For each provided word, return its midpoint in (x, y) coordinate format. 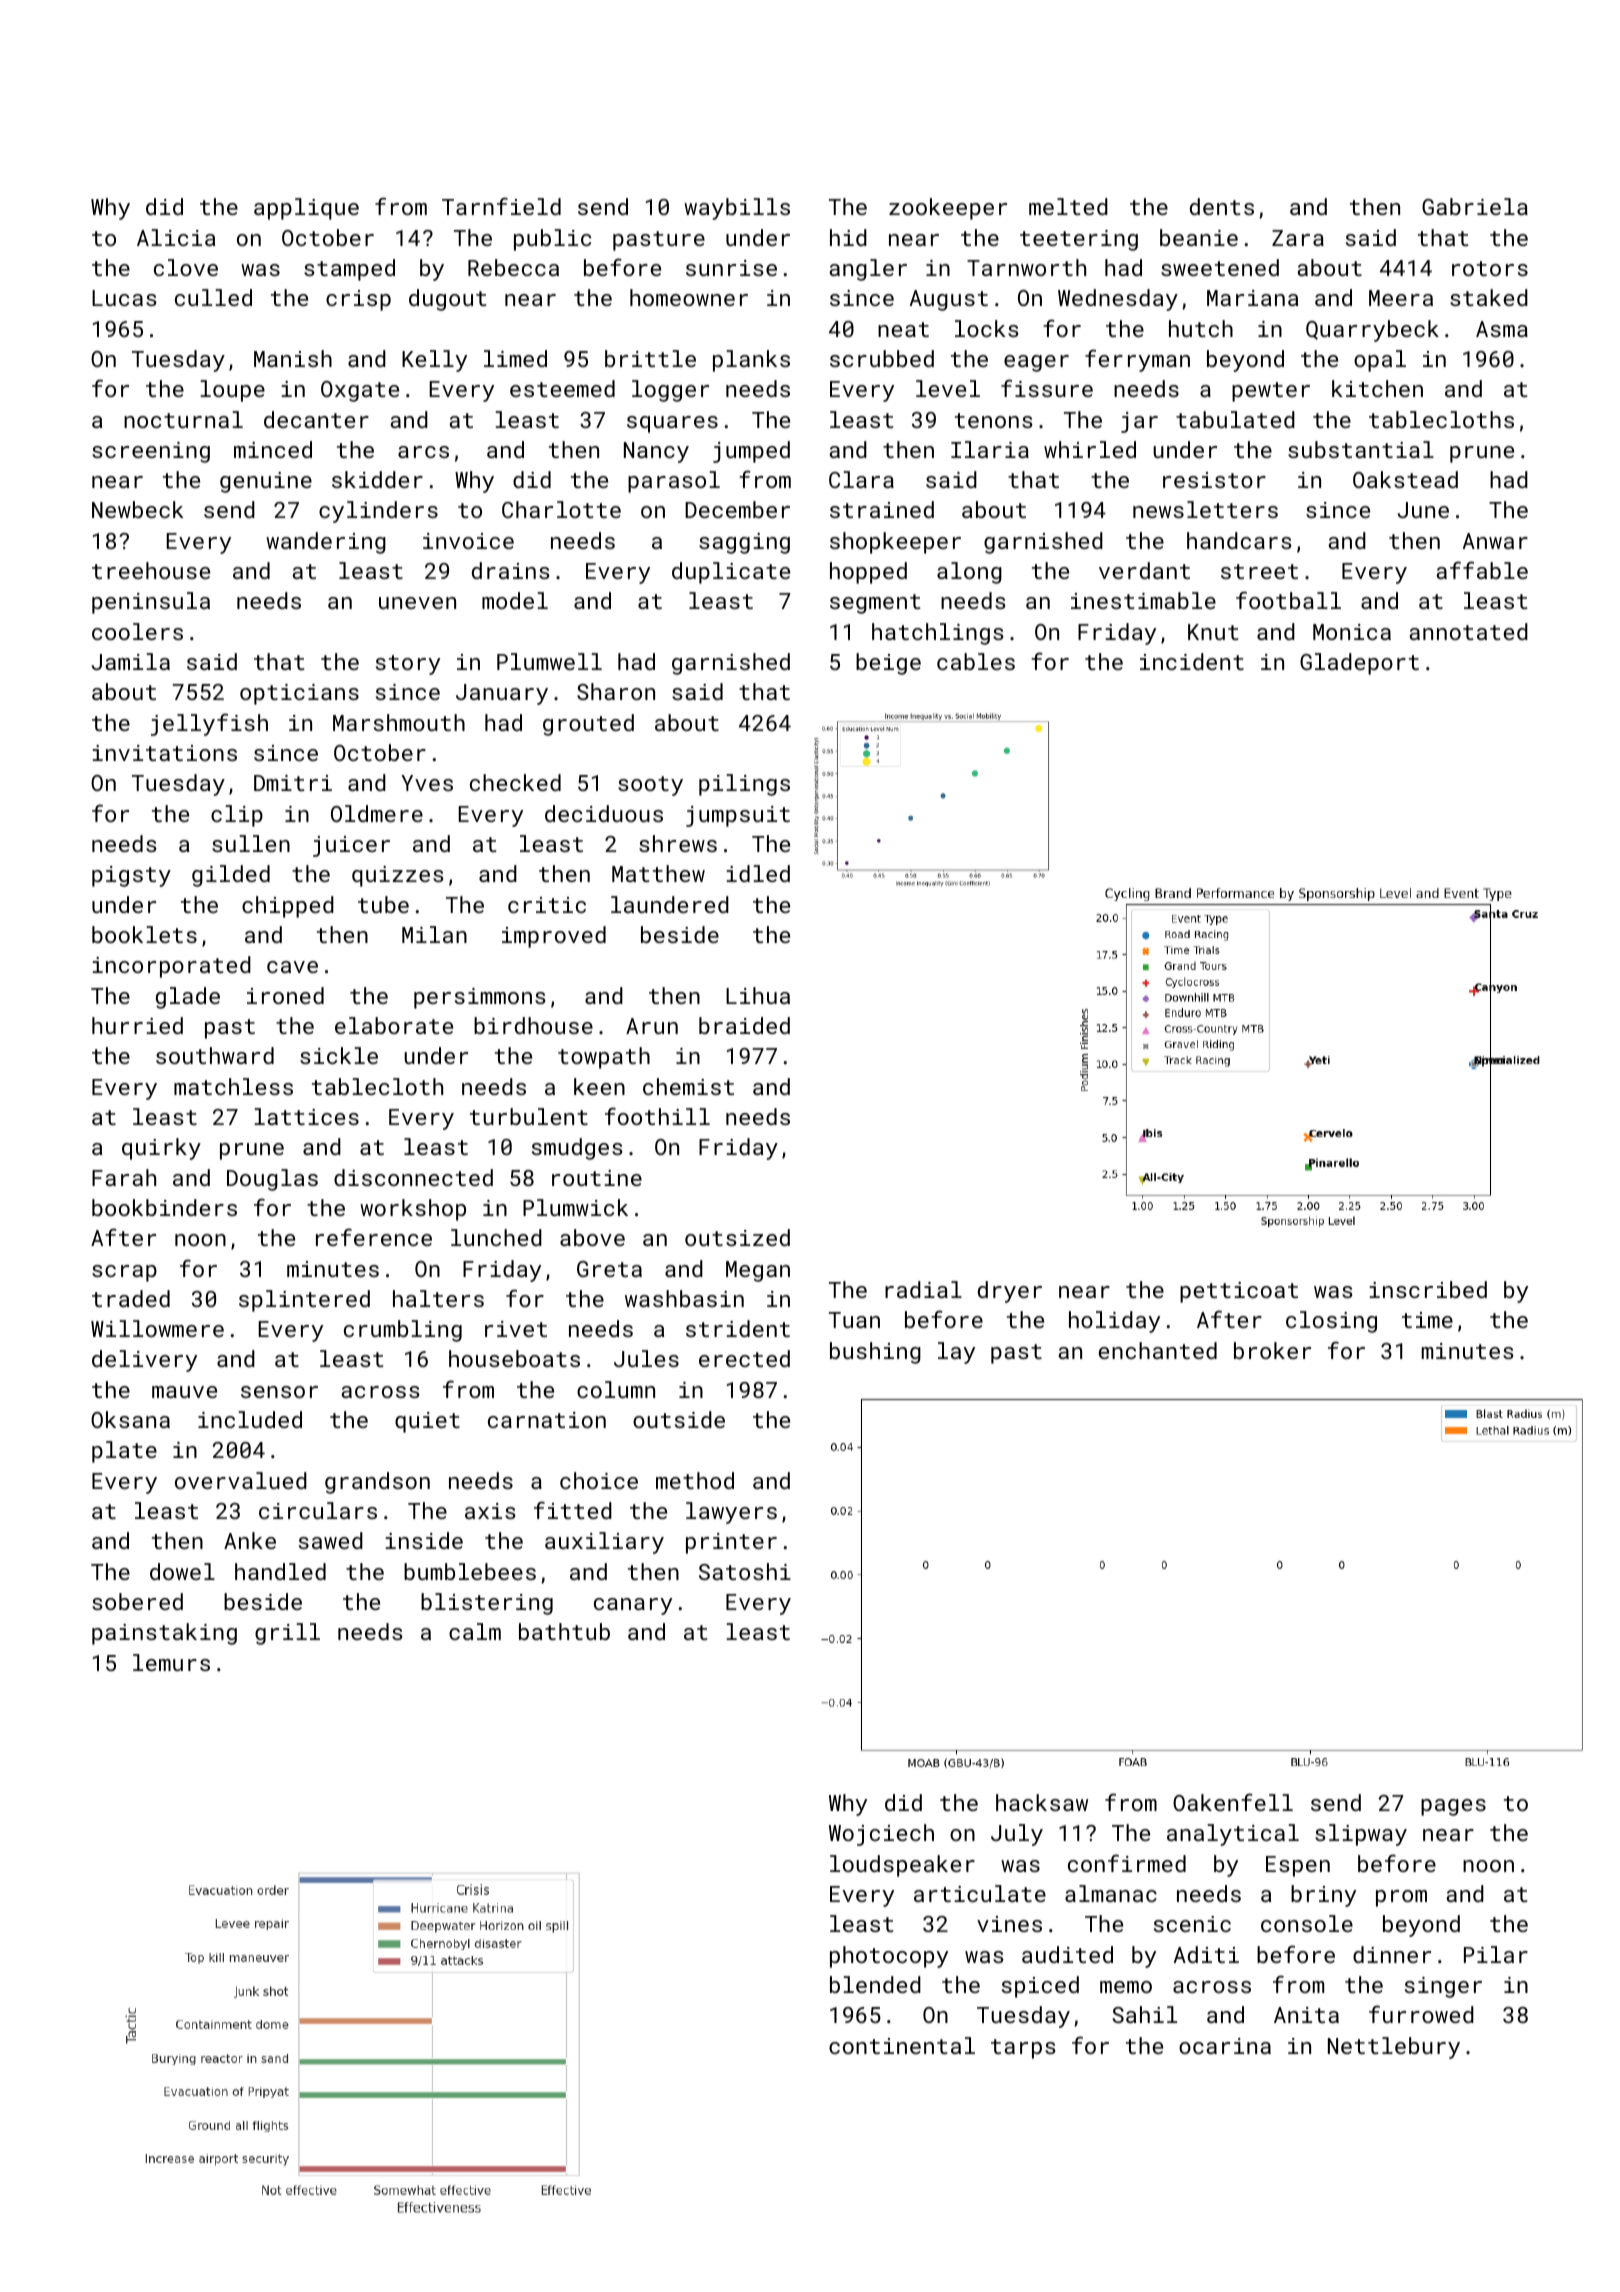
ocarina (1225, 2046)
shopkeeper (895, 543)
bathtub (564, 1631)
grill (287, 1634)
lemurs (171, 1662)
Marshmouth (399, 722)
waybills (737, 209)
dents (1222, 206)
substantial (1361, 449)
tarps (1023, 2049)
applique (306, 209)
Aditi (1206, 1954)
